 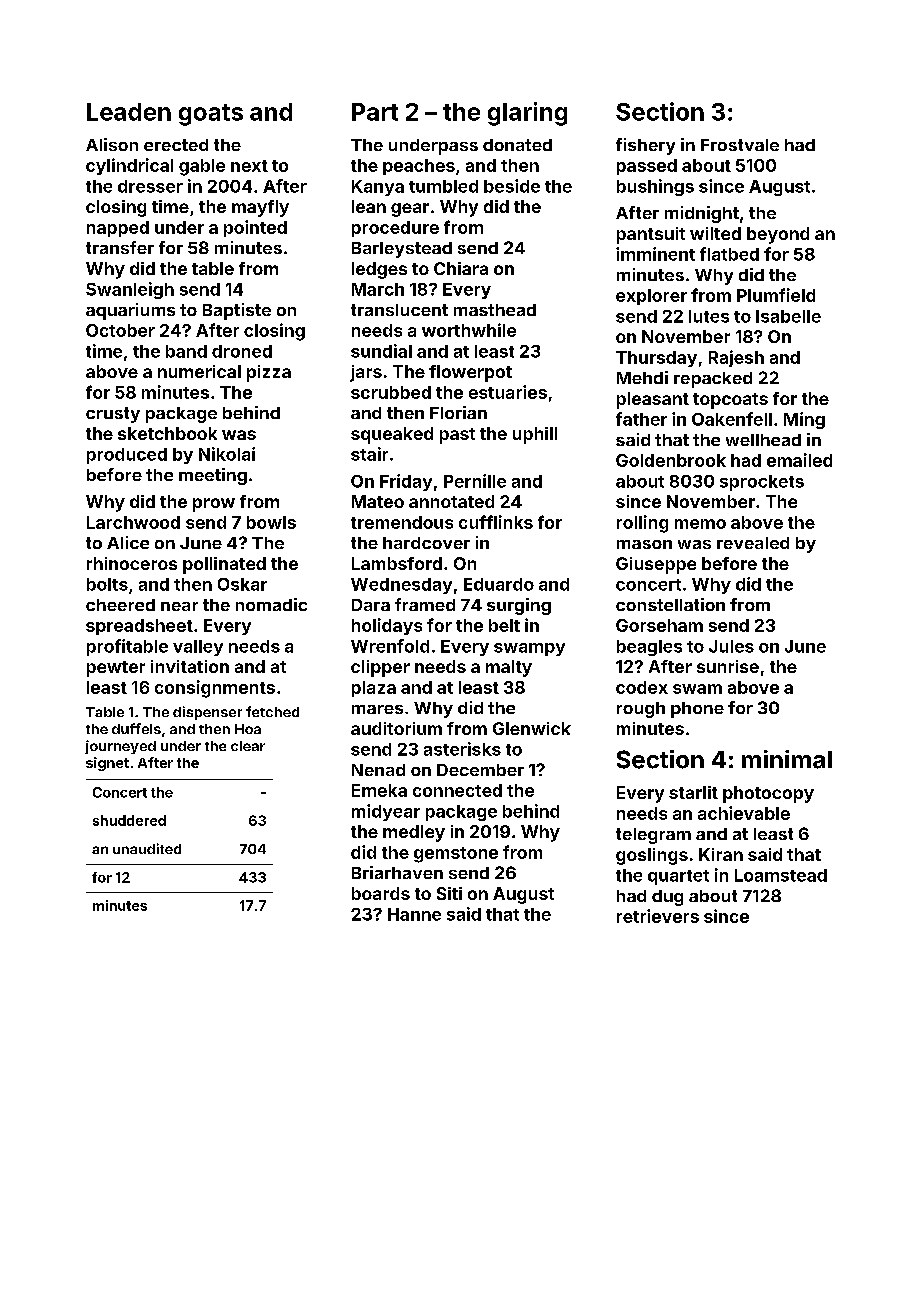 What do you see at coordinates (527, 114) in the image?
I see `glaring` at bounding box center [527, 114].
